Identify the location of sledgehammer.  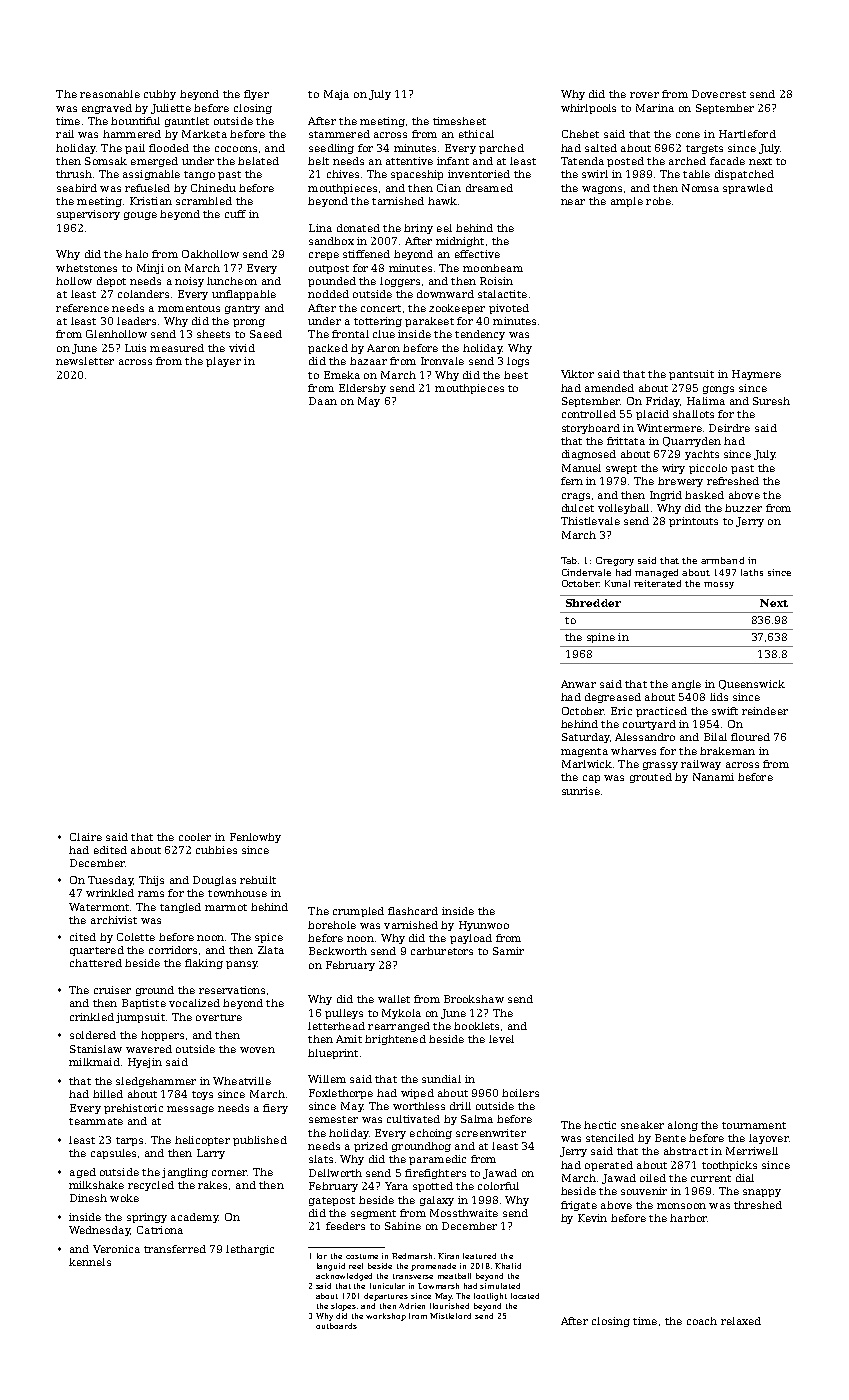
(156, 1082).
